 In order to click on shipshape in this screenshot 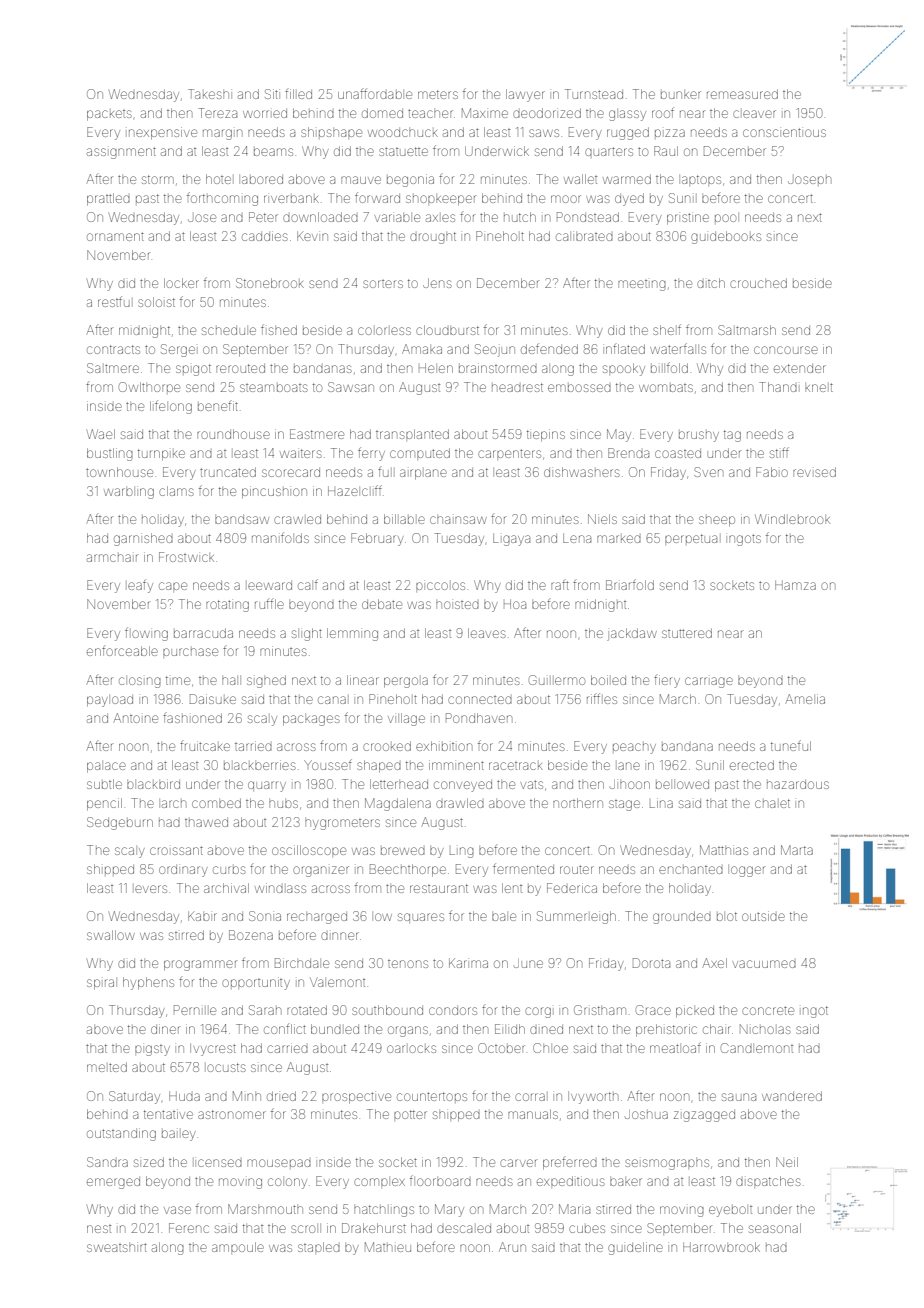, I will do `click(331, 132)`.
